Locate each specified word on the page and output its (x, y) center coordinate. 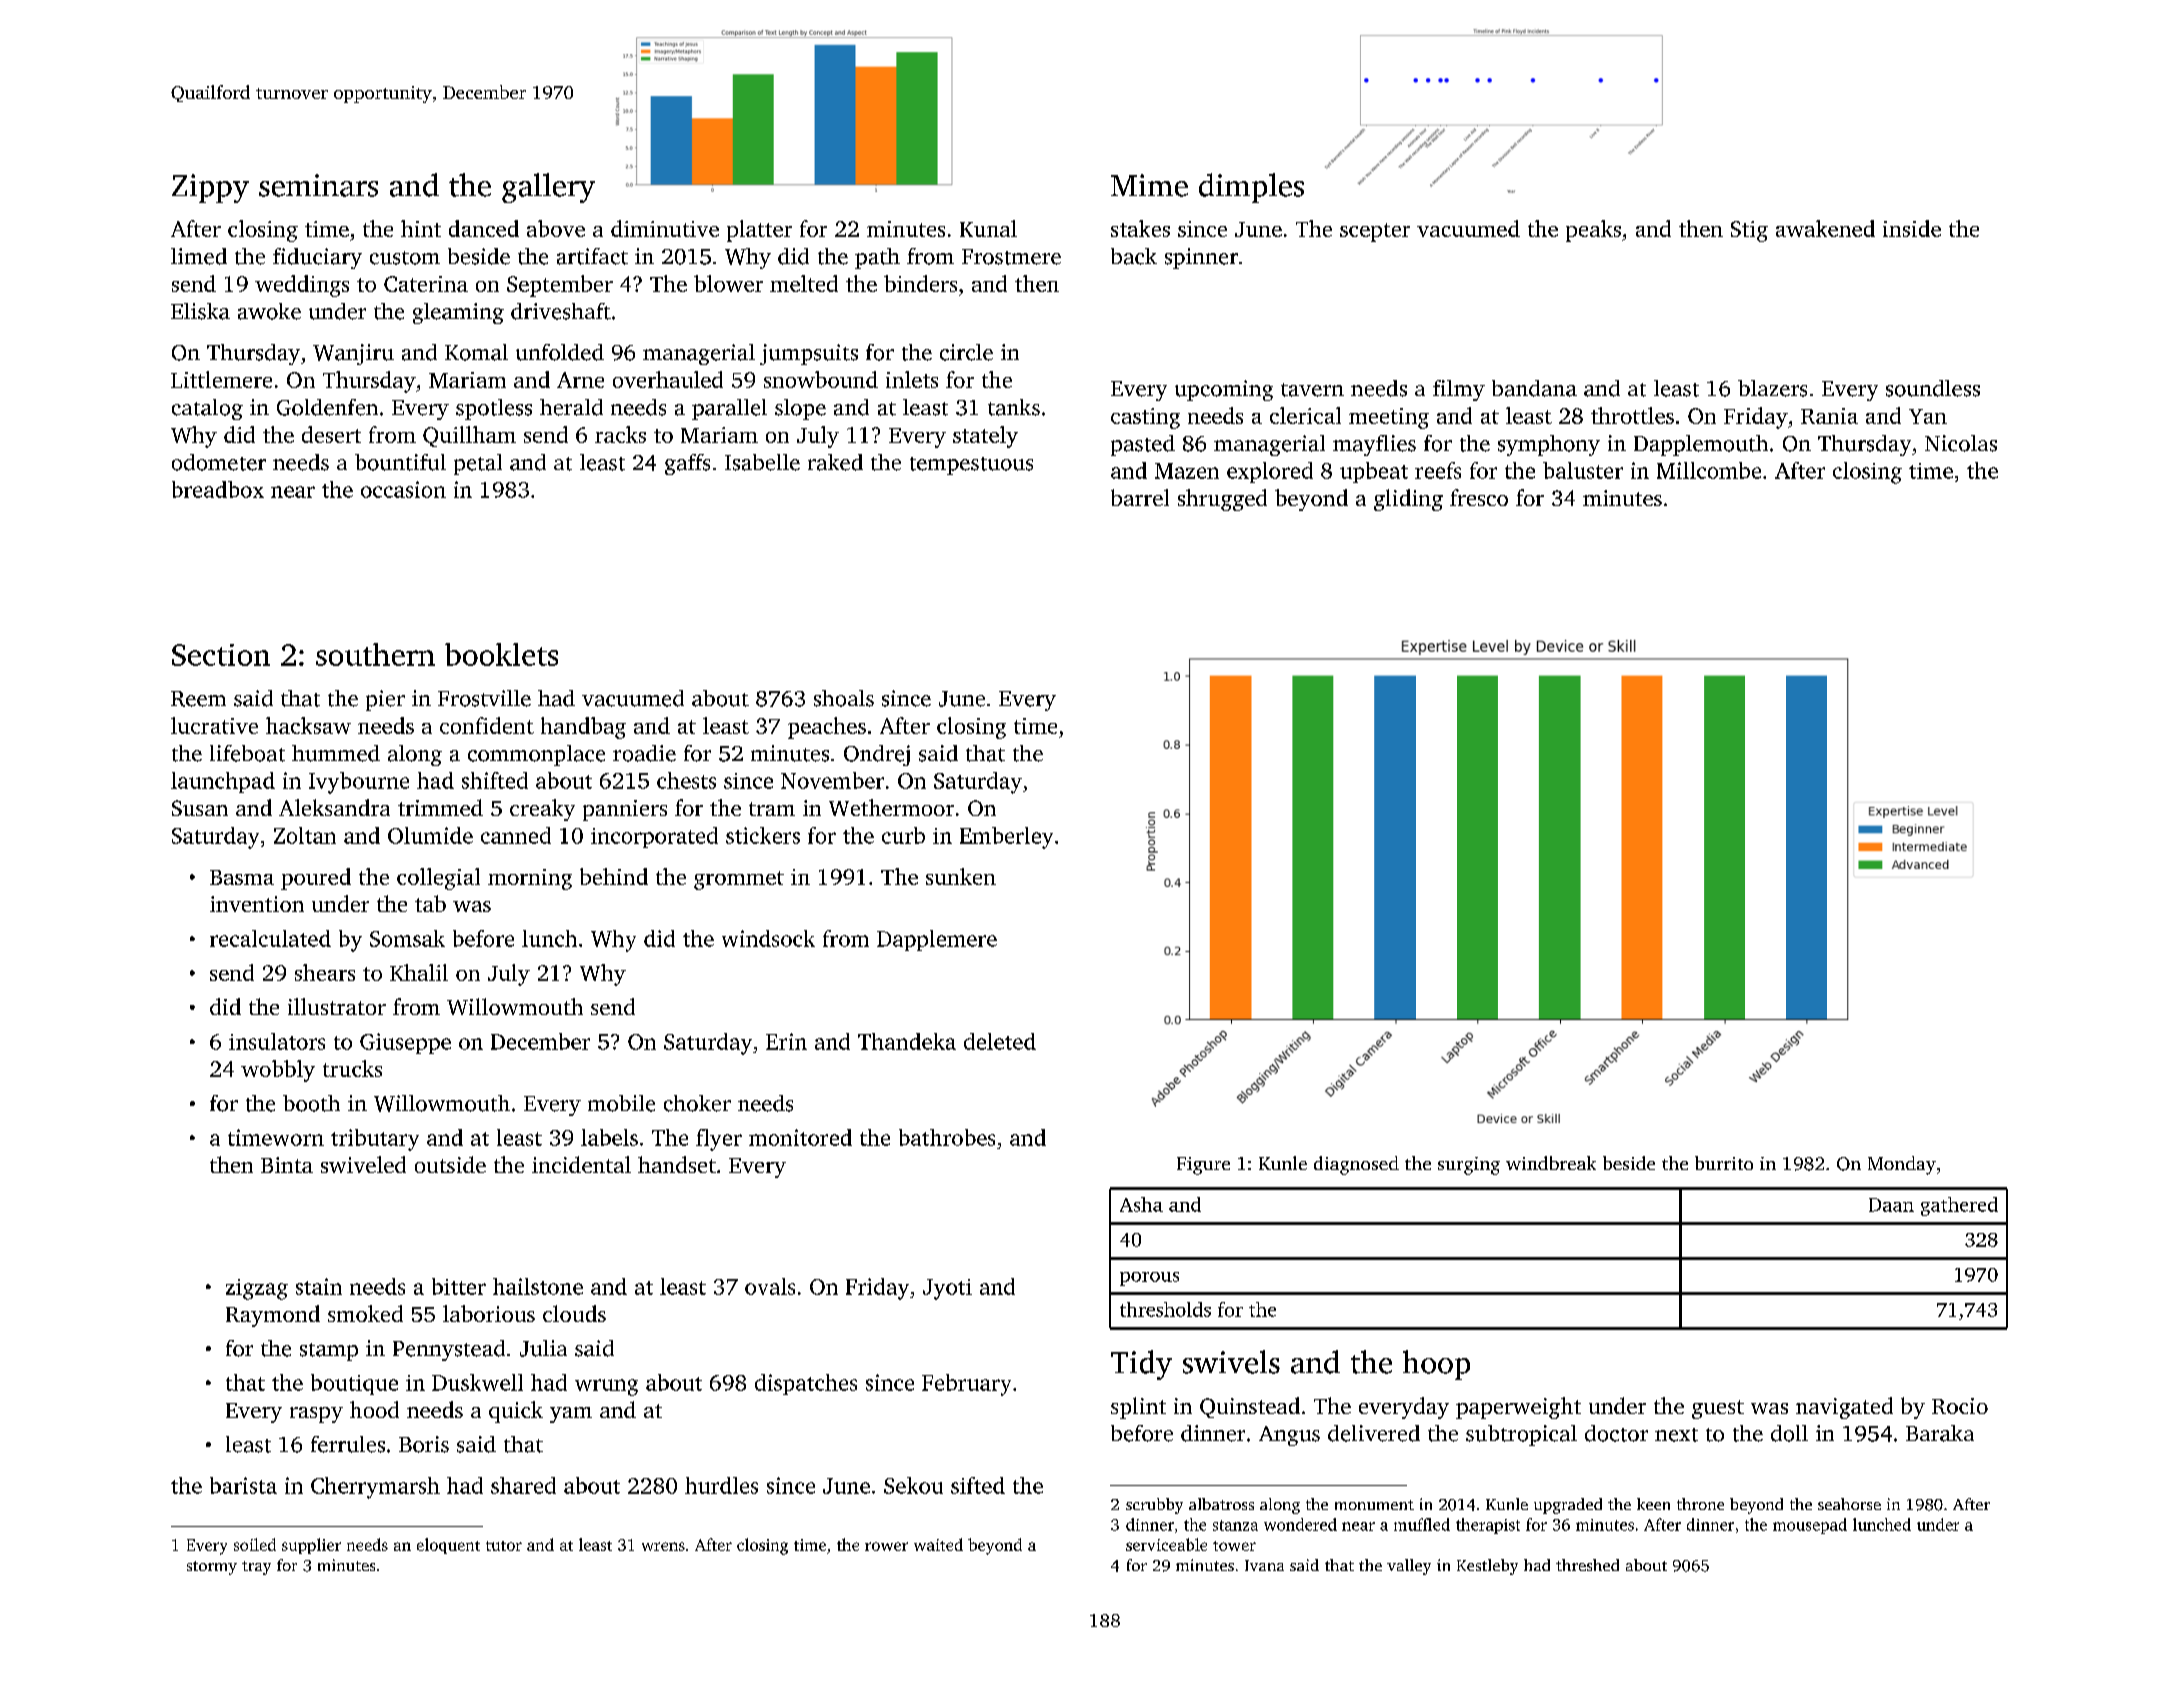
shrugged (1222, 500)
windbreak (1551, 1163)
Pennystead (449, 1350)
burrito (1724, 1163)
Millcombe (1709, 470)
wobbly (278, 1071)
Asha (1141, 1204)
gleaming (458, 313)
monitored (800, 1137)
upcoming (1224, 390)
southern (375, 654)
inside (1912, 228)
